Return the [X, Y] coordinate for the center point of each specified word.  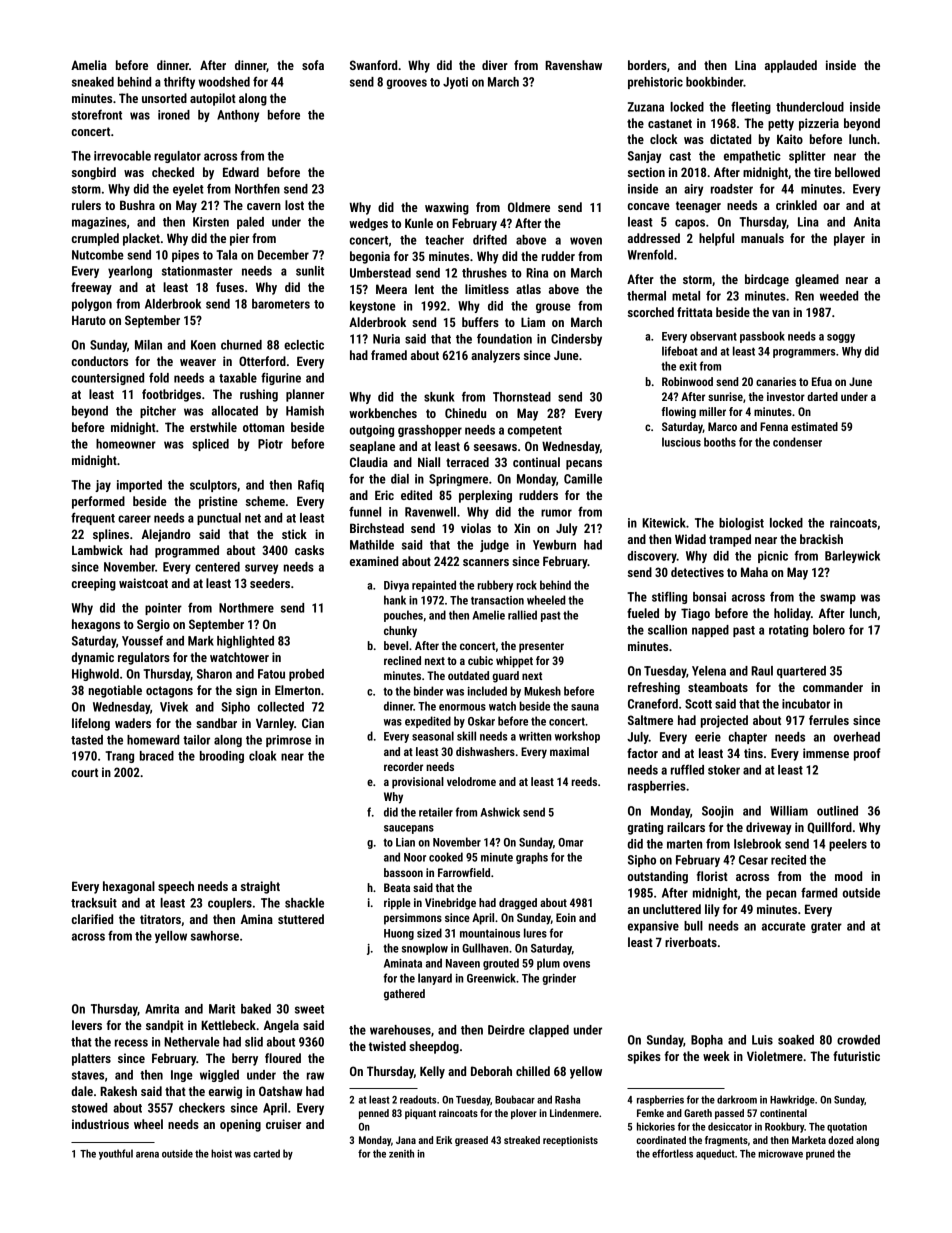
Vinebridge [450, 904]
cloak [263, 756]
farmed [819, 892]
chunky [400, 632]
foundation [504, 339]
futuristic [856, 1056]
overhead [857, 737]
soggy [841, 338]
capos [690, 224]
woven [586, 241]
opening [240, 1125]
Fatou [271, 674]
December [283, 255]
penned [374, 1114]
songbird [94, 173]
